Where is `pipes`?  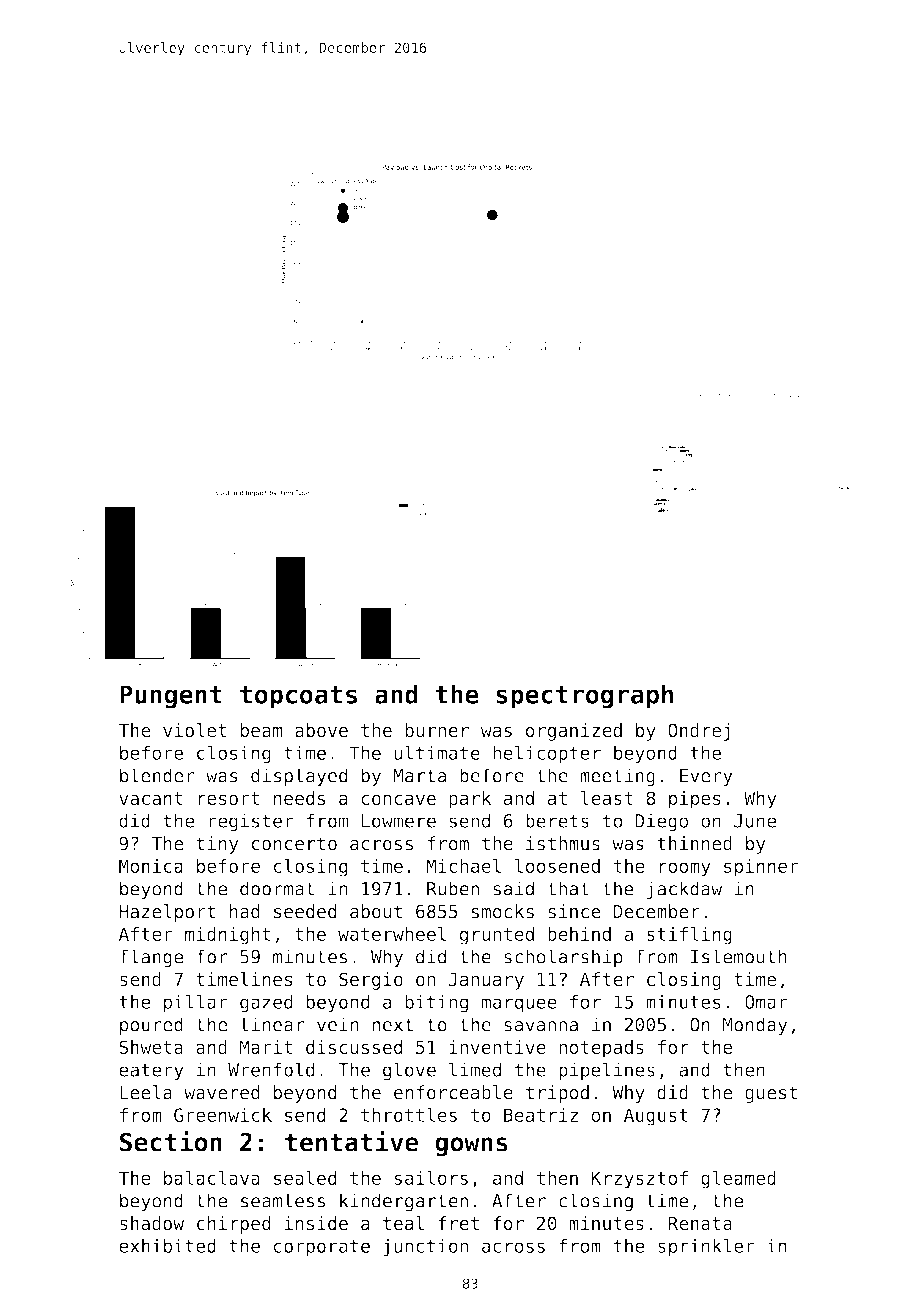
pipes is located at coordinates (695, 800).
